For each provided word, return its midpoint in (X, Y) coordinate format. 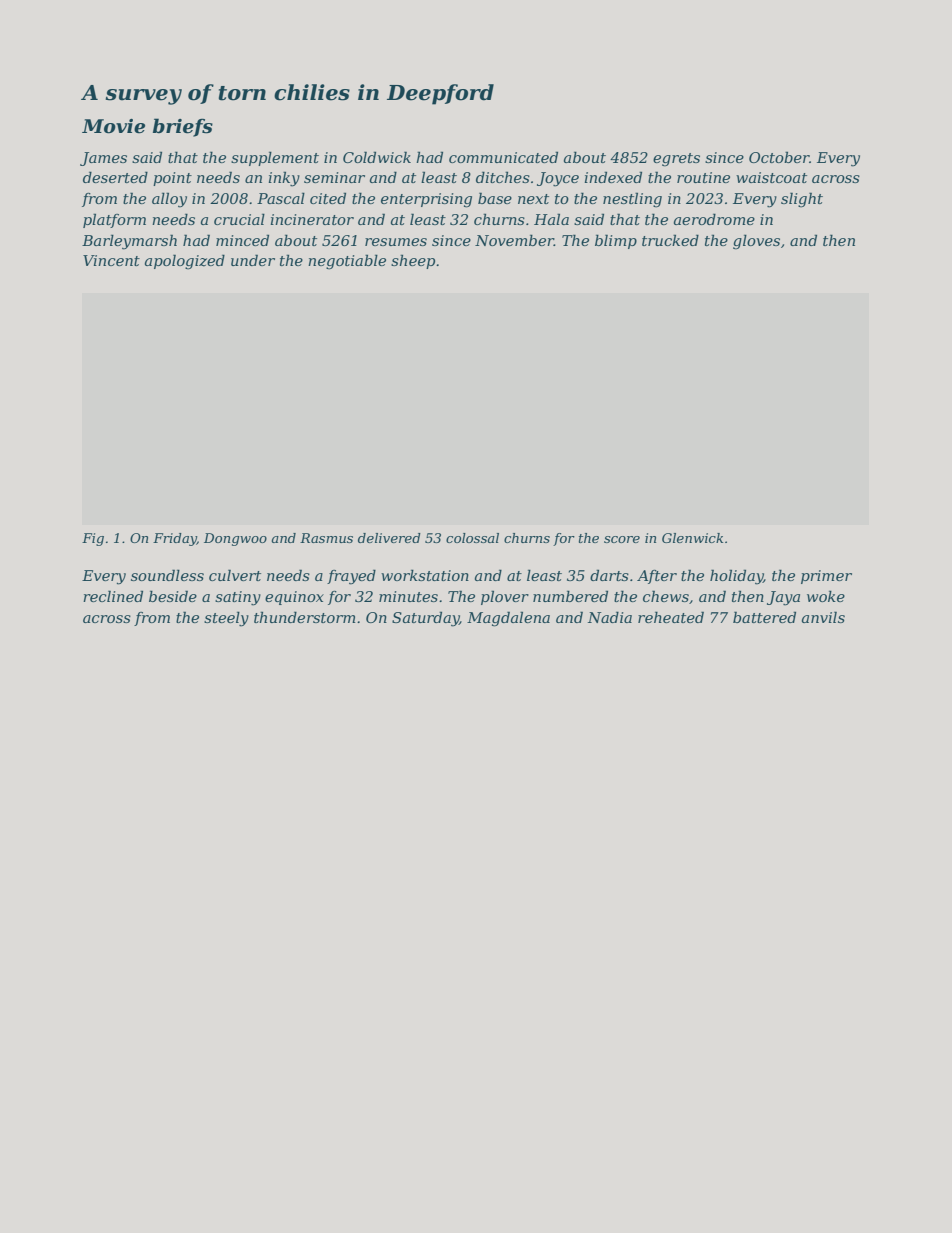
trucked (670, 240)
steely (226, 619)
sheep (413, 261)
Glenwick (692, 538)
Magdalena (508, 619)
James (103, 159)
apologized (185, 262)
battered (764, 617)
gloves (756, 242)
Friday (175, 539)
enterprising (426, 200)
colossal (472, 538)
